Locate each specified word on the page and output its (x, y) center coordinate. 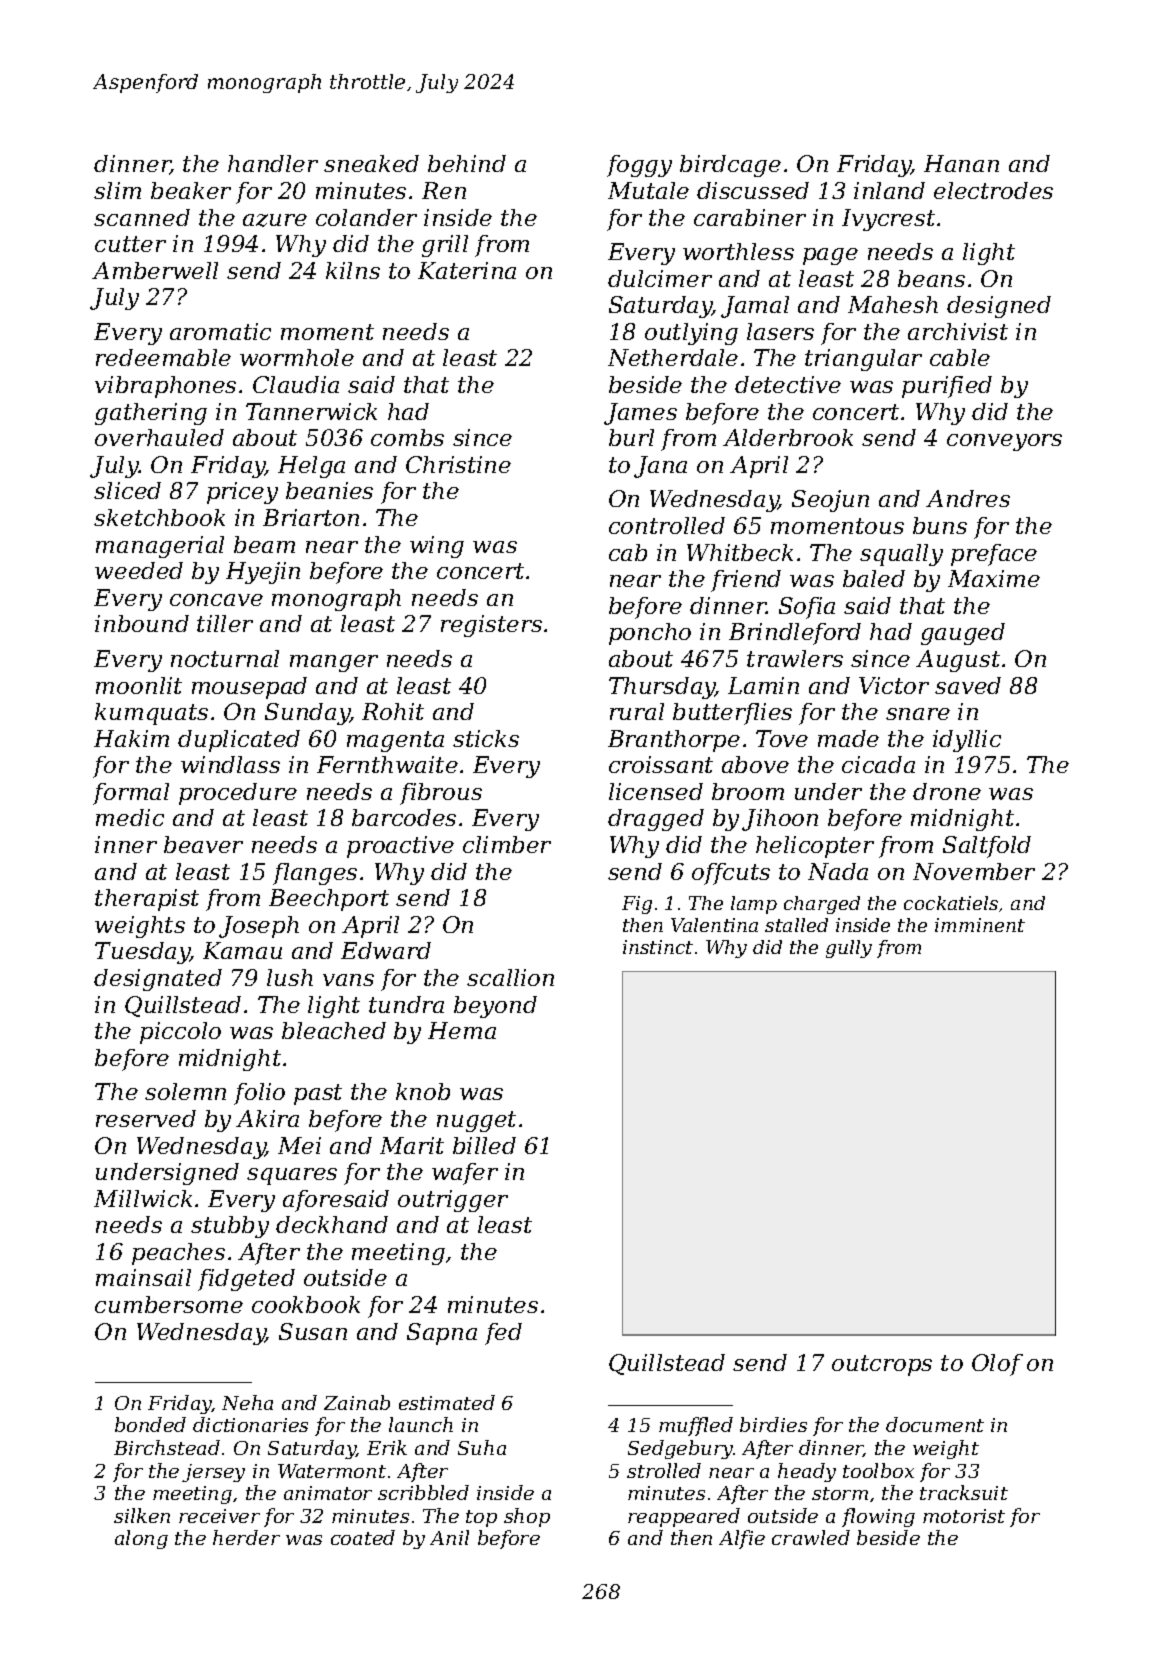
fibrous (441, 794)
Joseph (259, 927)
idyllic (967, 741)
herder (246, 1537)
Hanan (961, 163)
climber (507, 844)
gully (849, 949)
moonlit (139, 685)
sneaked (371, 163)
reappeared (684, 1517)
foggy (639, 166)
